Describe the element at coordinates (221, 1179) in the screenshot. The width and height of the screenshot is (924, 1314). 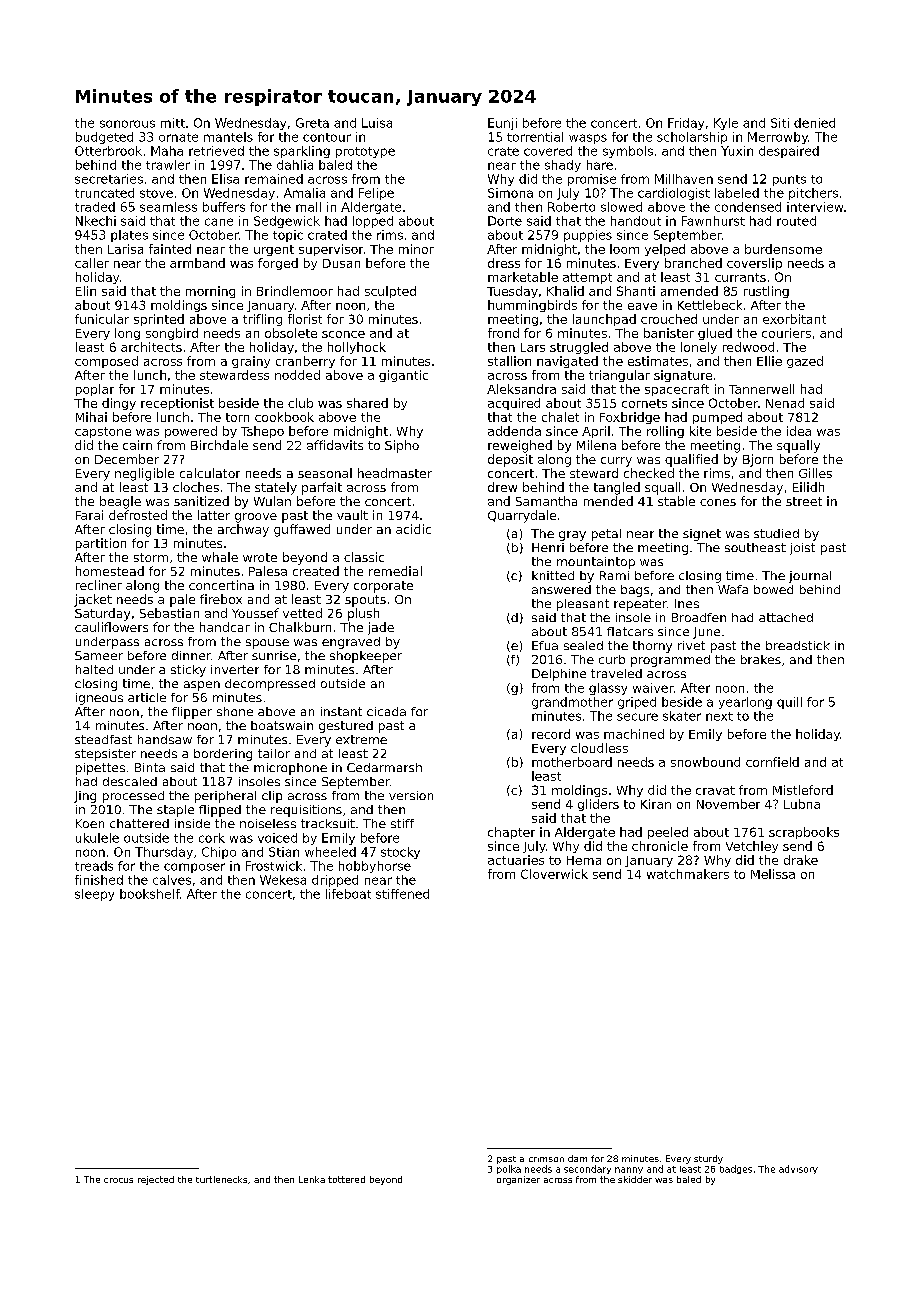
I see `turtlenecks` at that location.
